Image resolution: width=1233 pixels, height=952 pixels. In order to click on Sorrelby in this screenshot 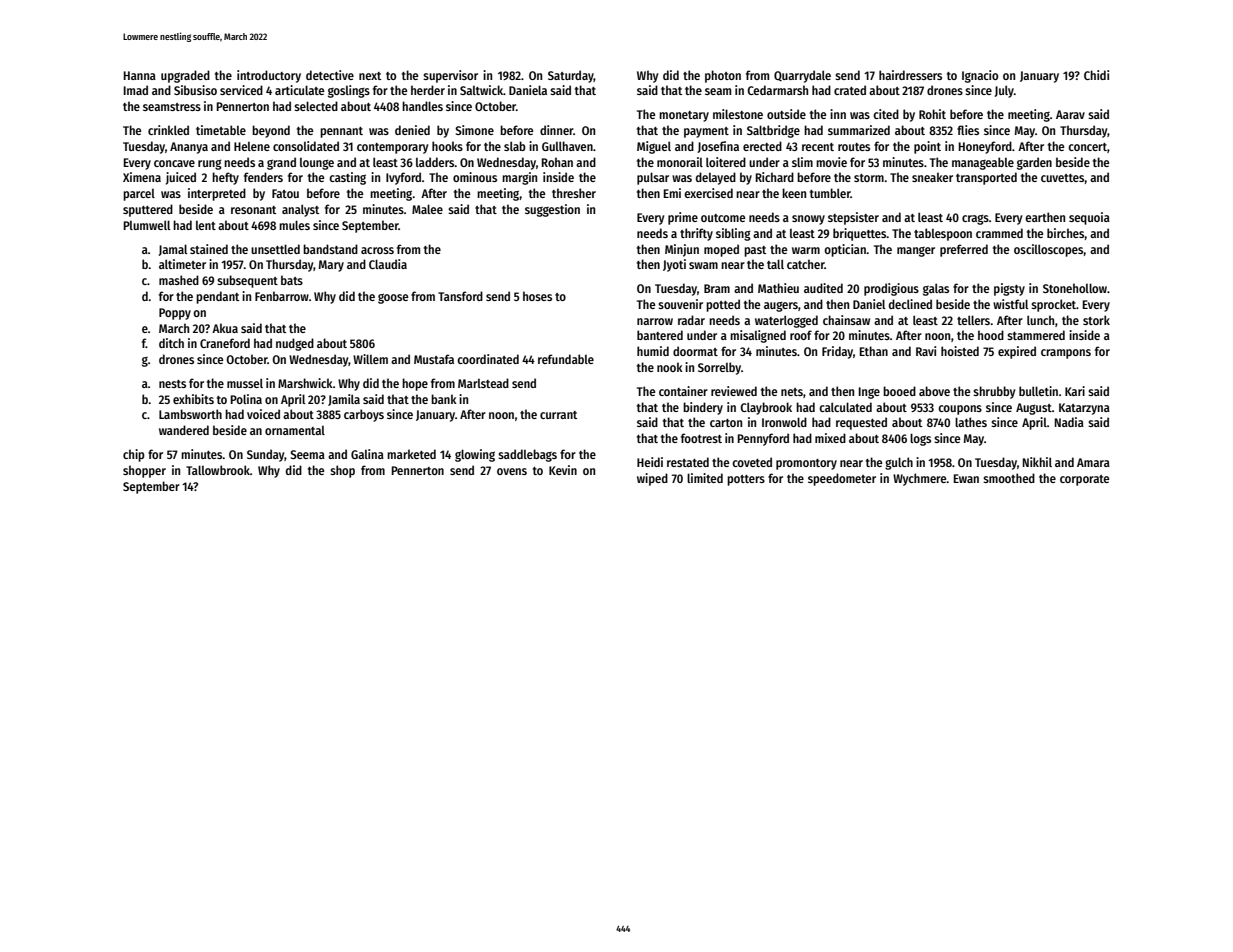, I will do `click(719, 368)`.
